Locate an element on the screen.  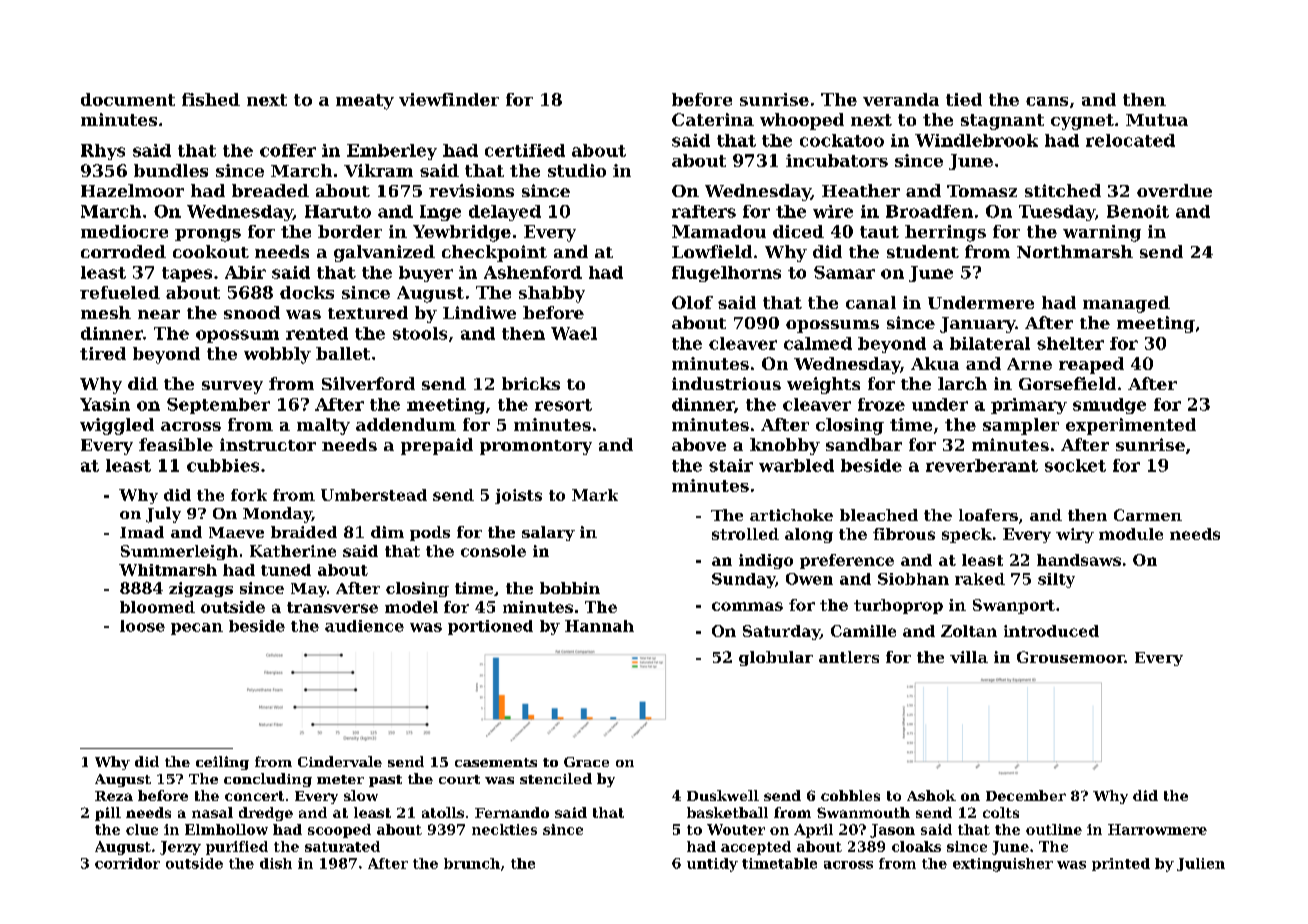
Carmen is located at coordinates (1148, 515).
